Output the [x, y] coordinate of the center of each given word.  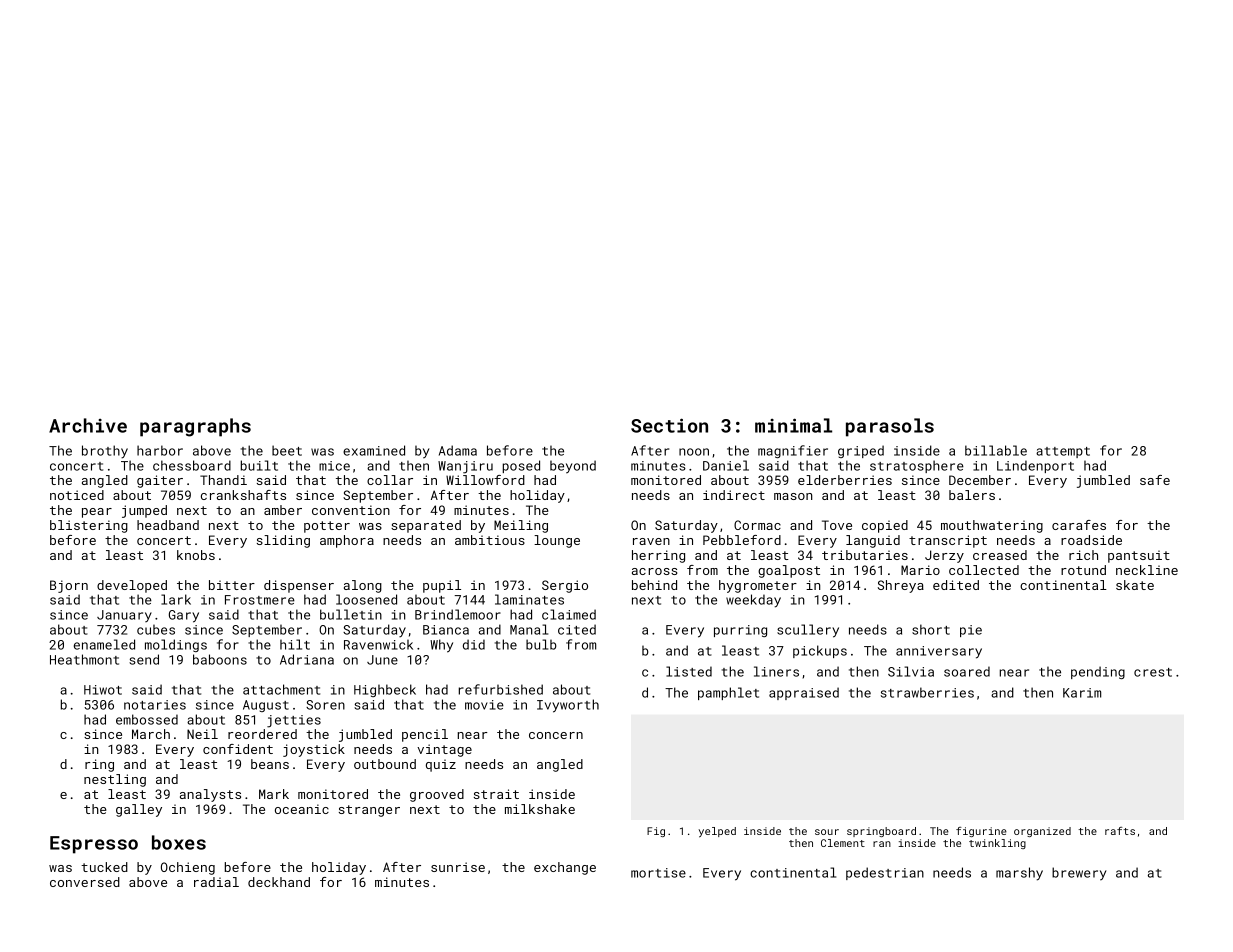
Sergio [565, 586]
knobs [196, 555]
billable [996, 450]
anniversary [939, 652]
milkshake [540, 809]
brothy [105, 452]
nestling [115, 780]
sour [827, 832]
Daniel [726, 465]
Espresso [94, 845]
